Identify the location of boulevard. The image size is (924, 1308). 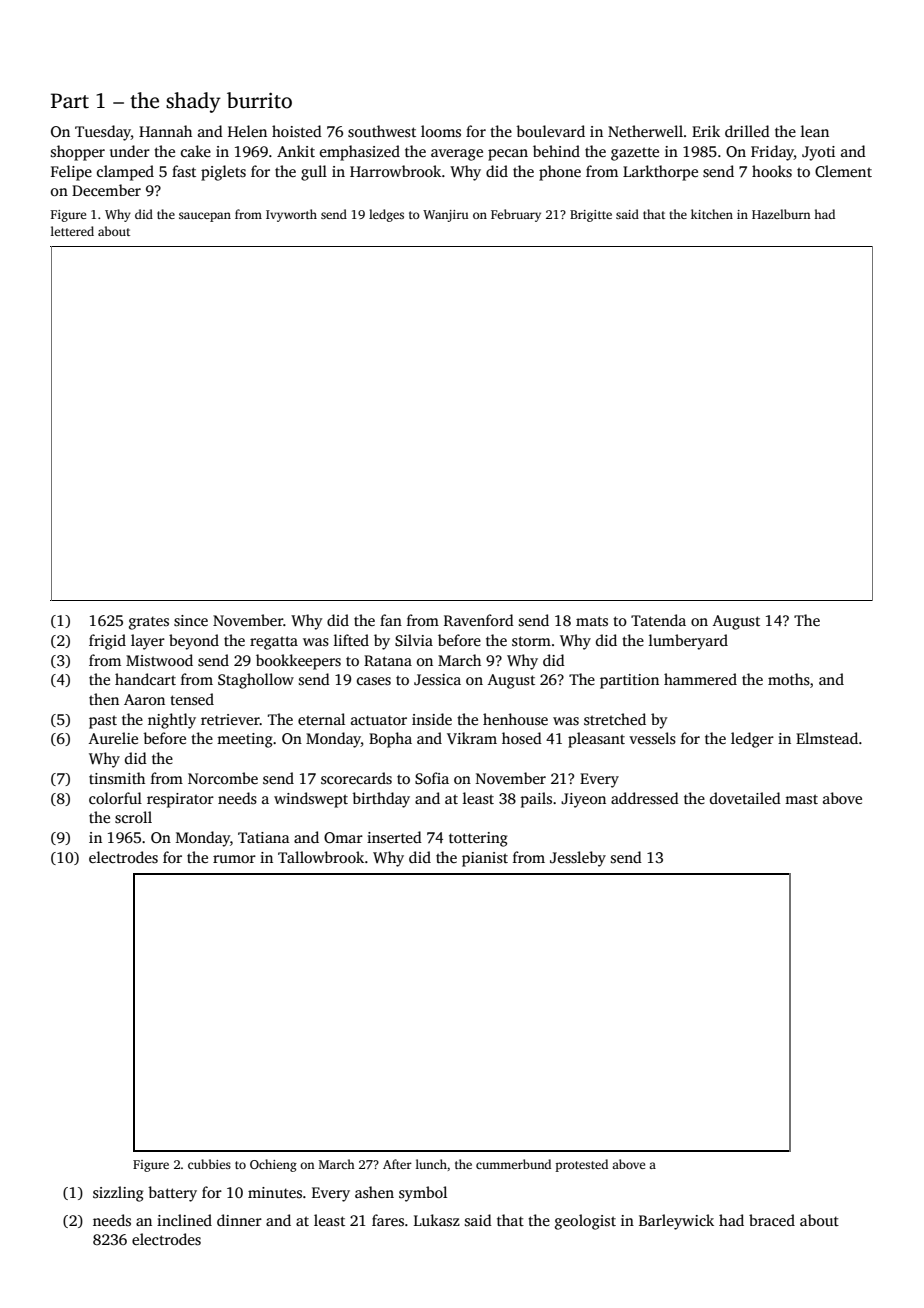
(550, 131).
